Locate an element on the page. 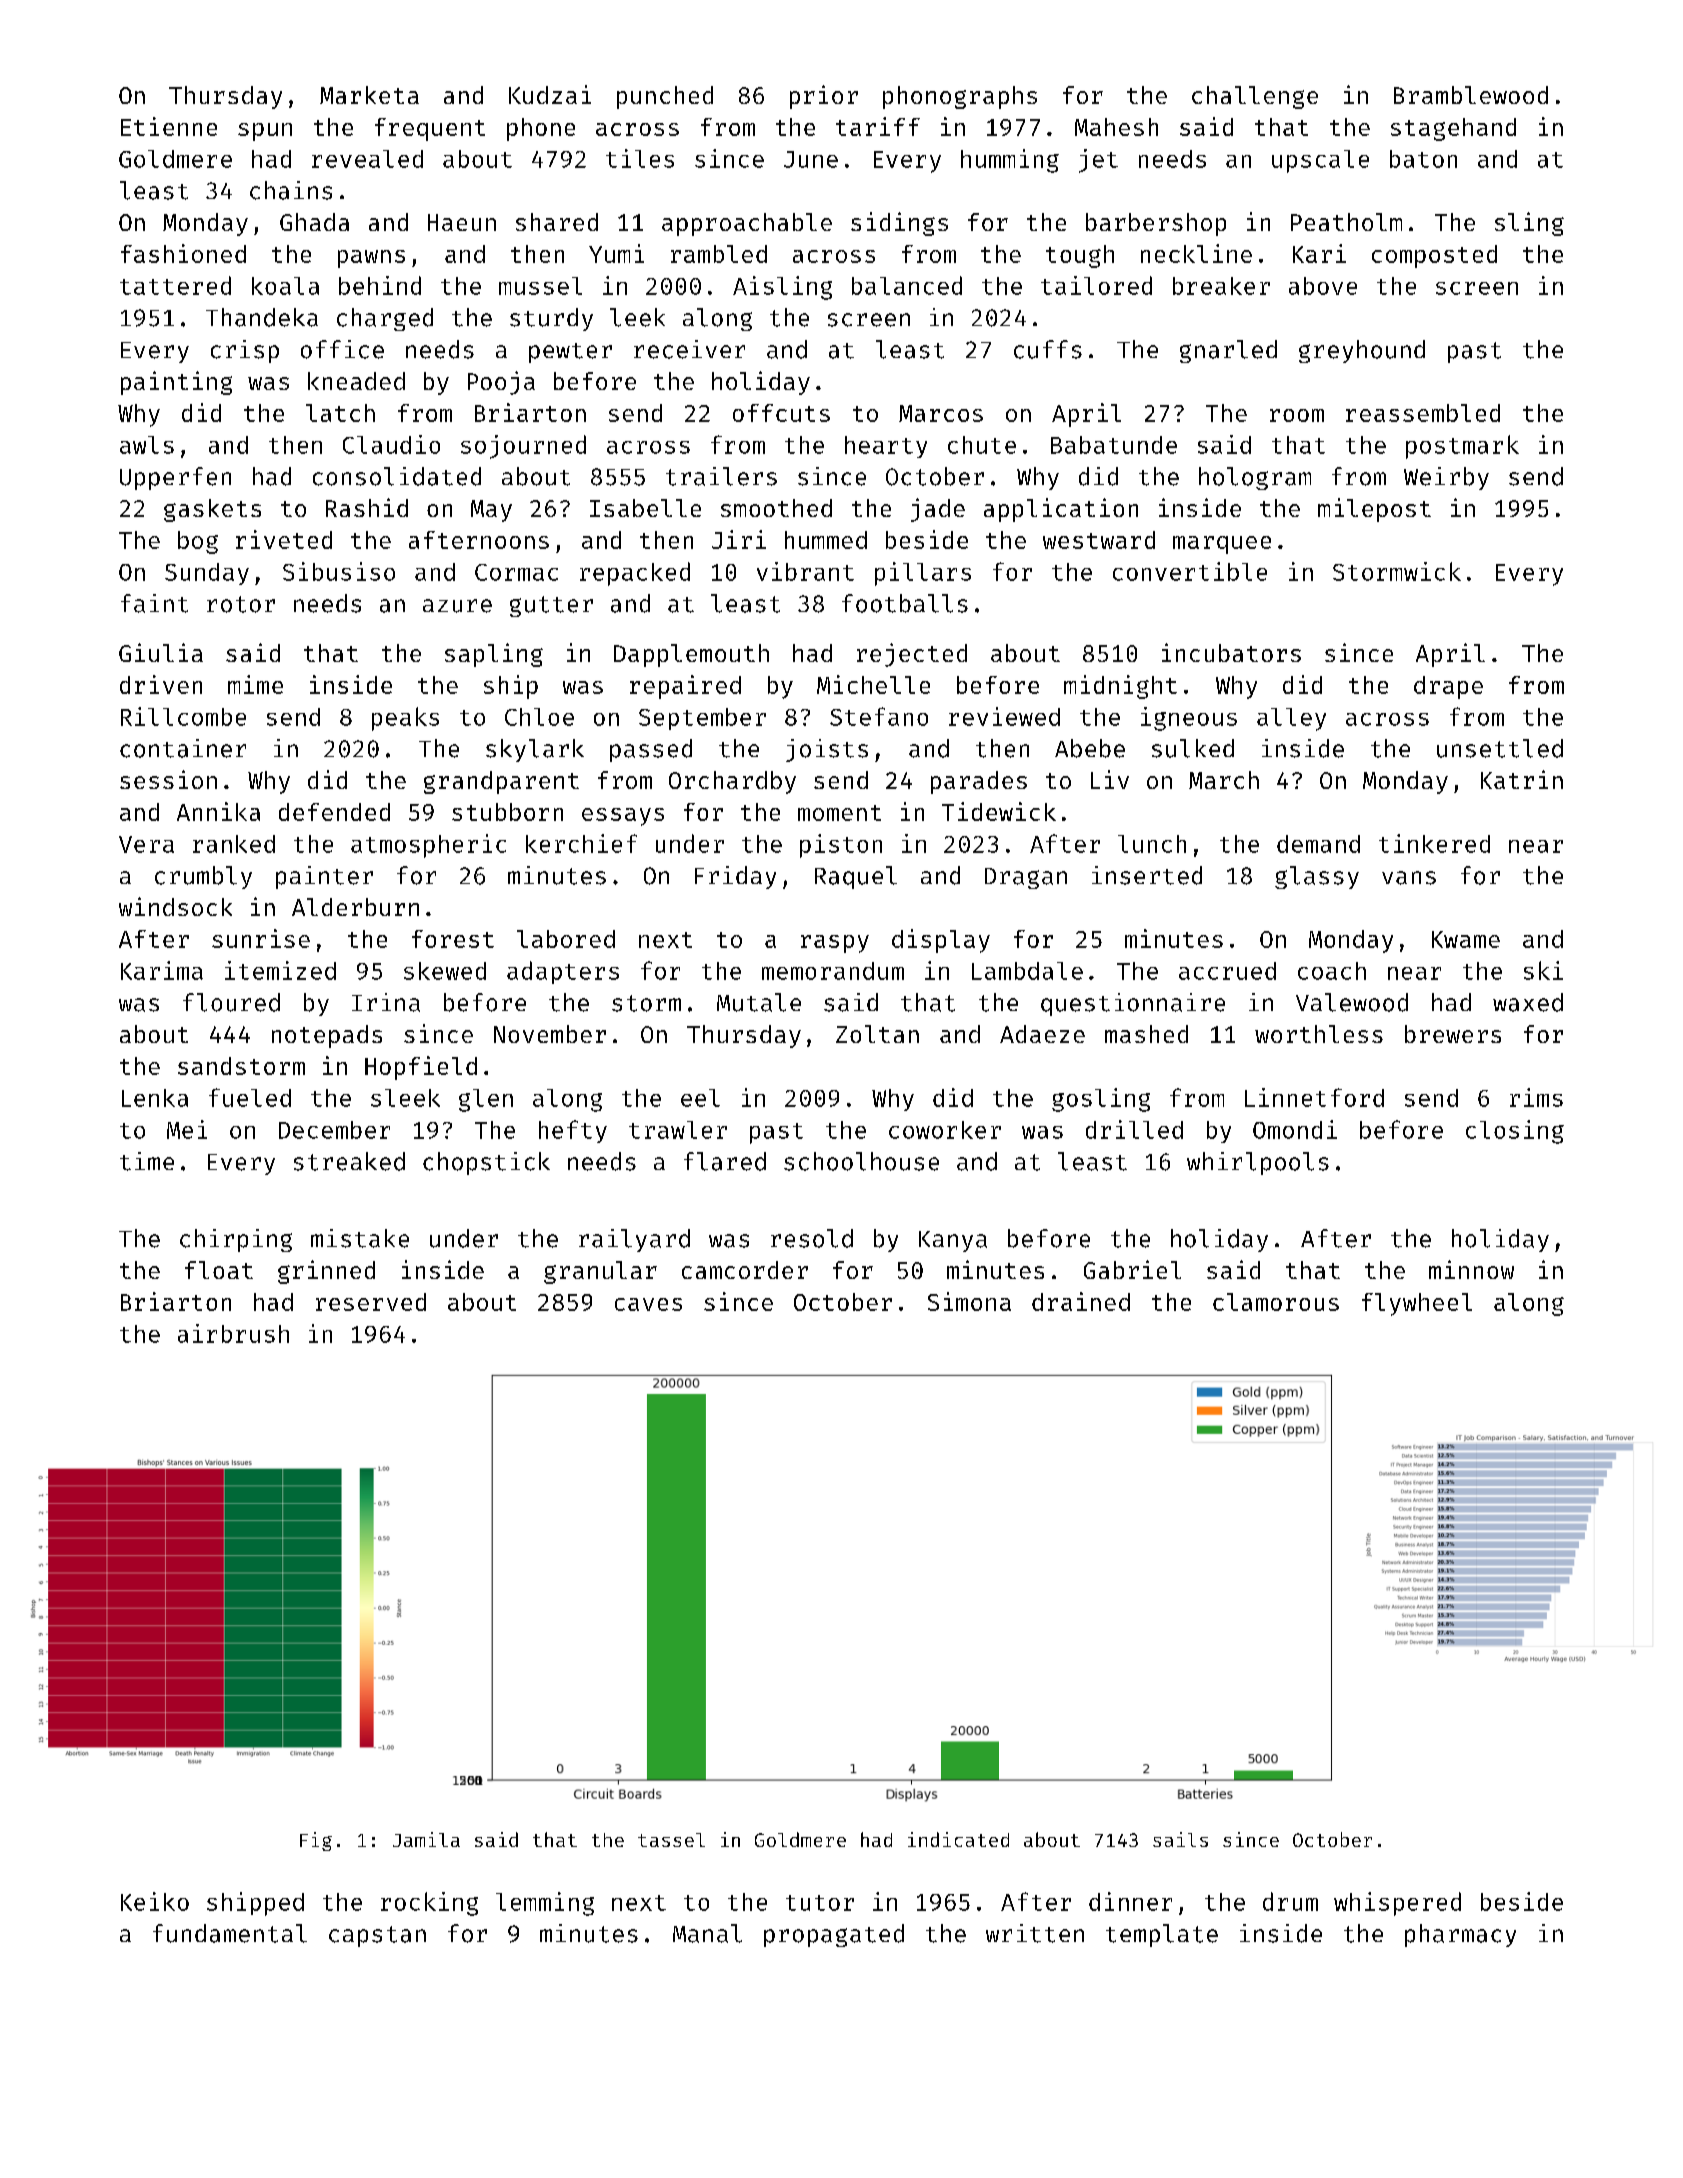 The width and height of the document is (1683, 2178). Etienne is located at coordinates (169, 126).
